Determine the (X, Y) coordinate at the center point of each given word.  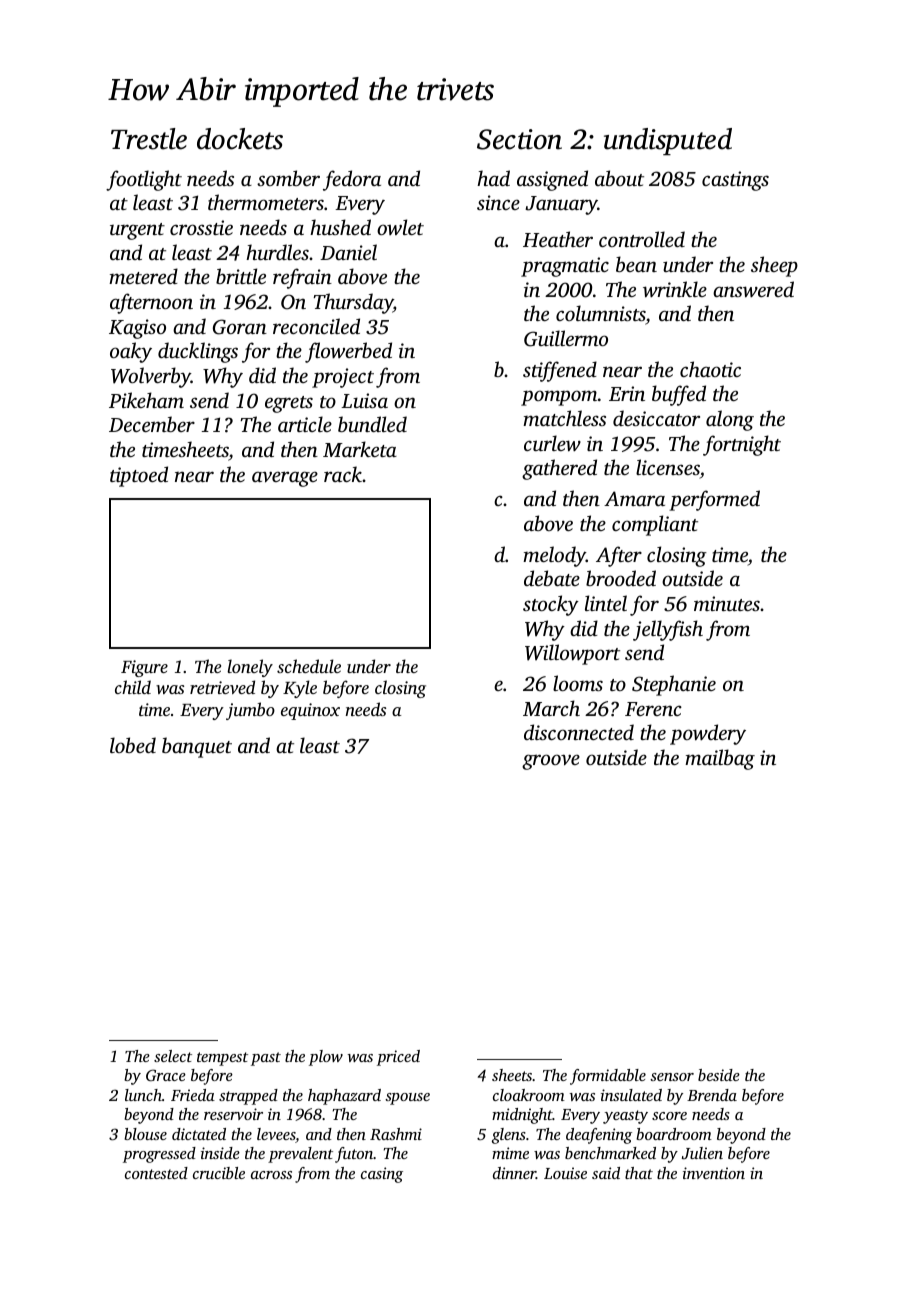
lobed (133, 745)
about (619, 178)
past (266, 1059)
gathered (559, 469)
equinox (310, 711)
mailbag (720, 759)
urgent (137, 231)
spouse (407, 1099)
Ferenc (653, 709)
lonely (250, 668)
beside (719, 1075)
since (498, 202)
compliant (655, 525)
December (152, 424)
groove (551, 762)
